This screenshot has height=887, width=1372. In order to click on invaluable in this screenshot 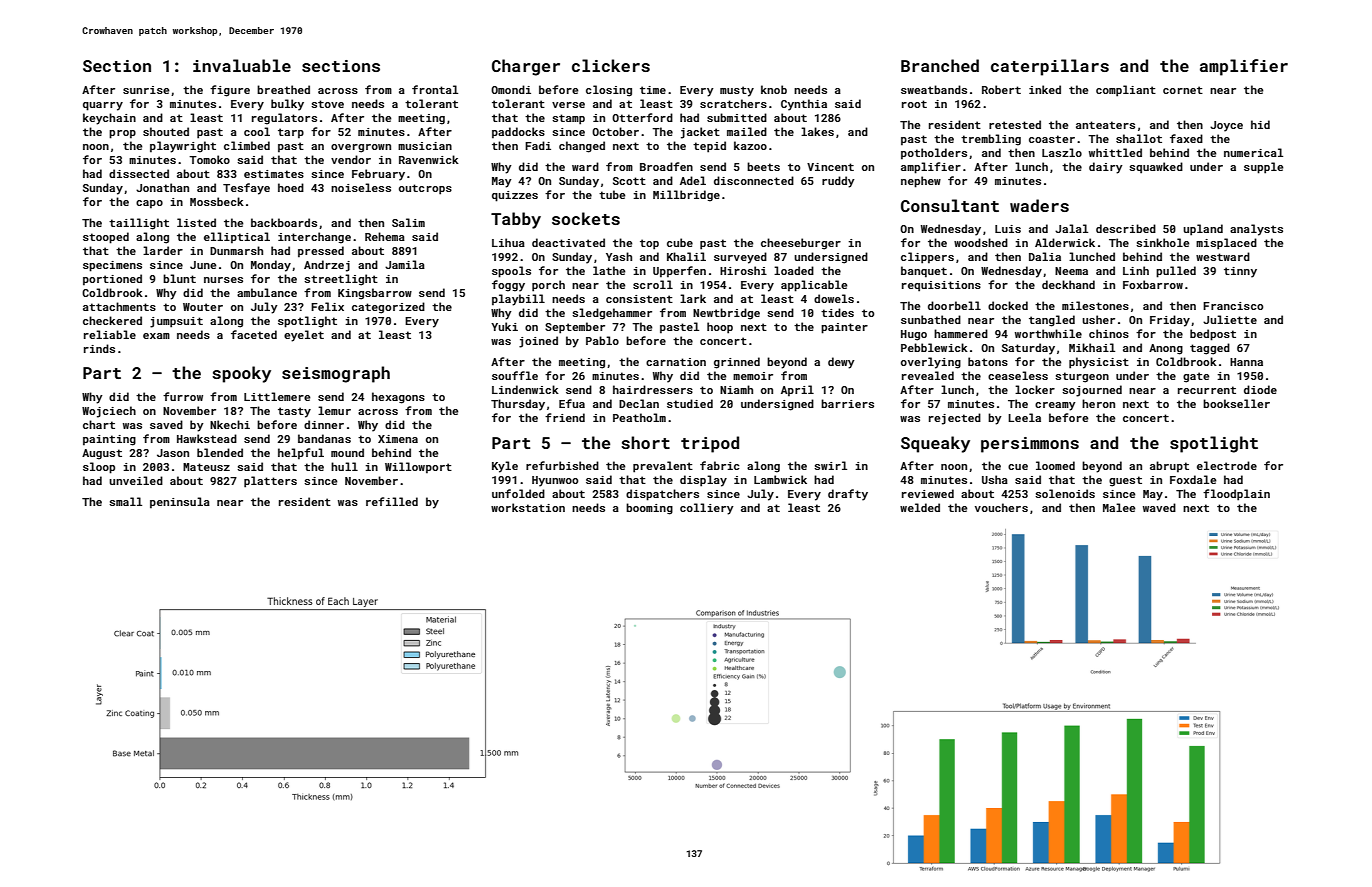, I will do `click(242, 65)`.
